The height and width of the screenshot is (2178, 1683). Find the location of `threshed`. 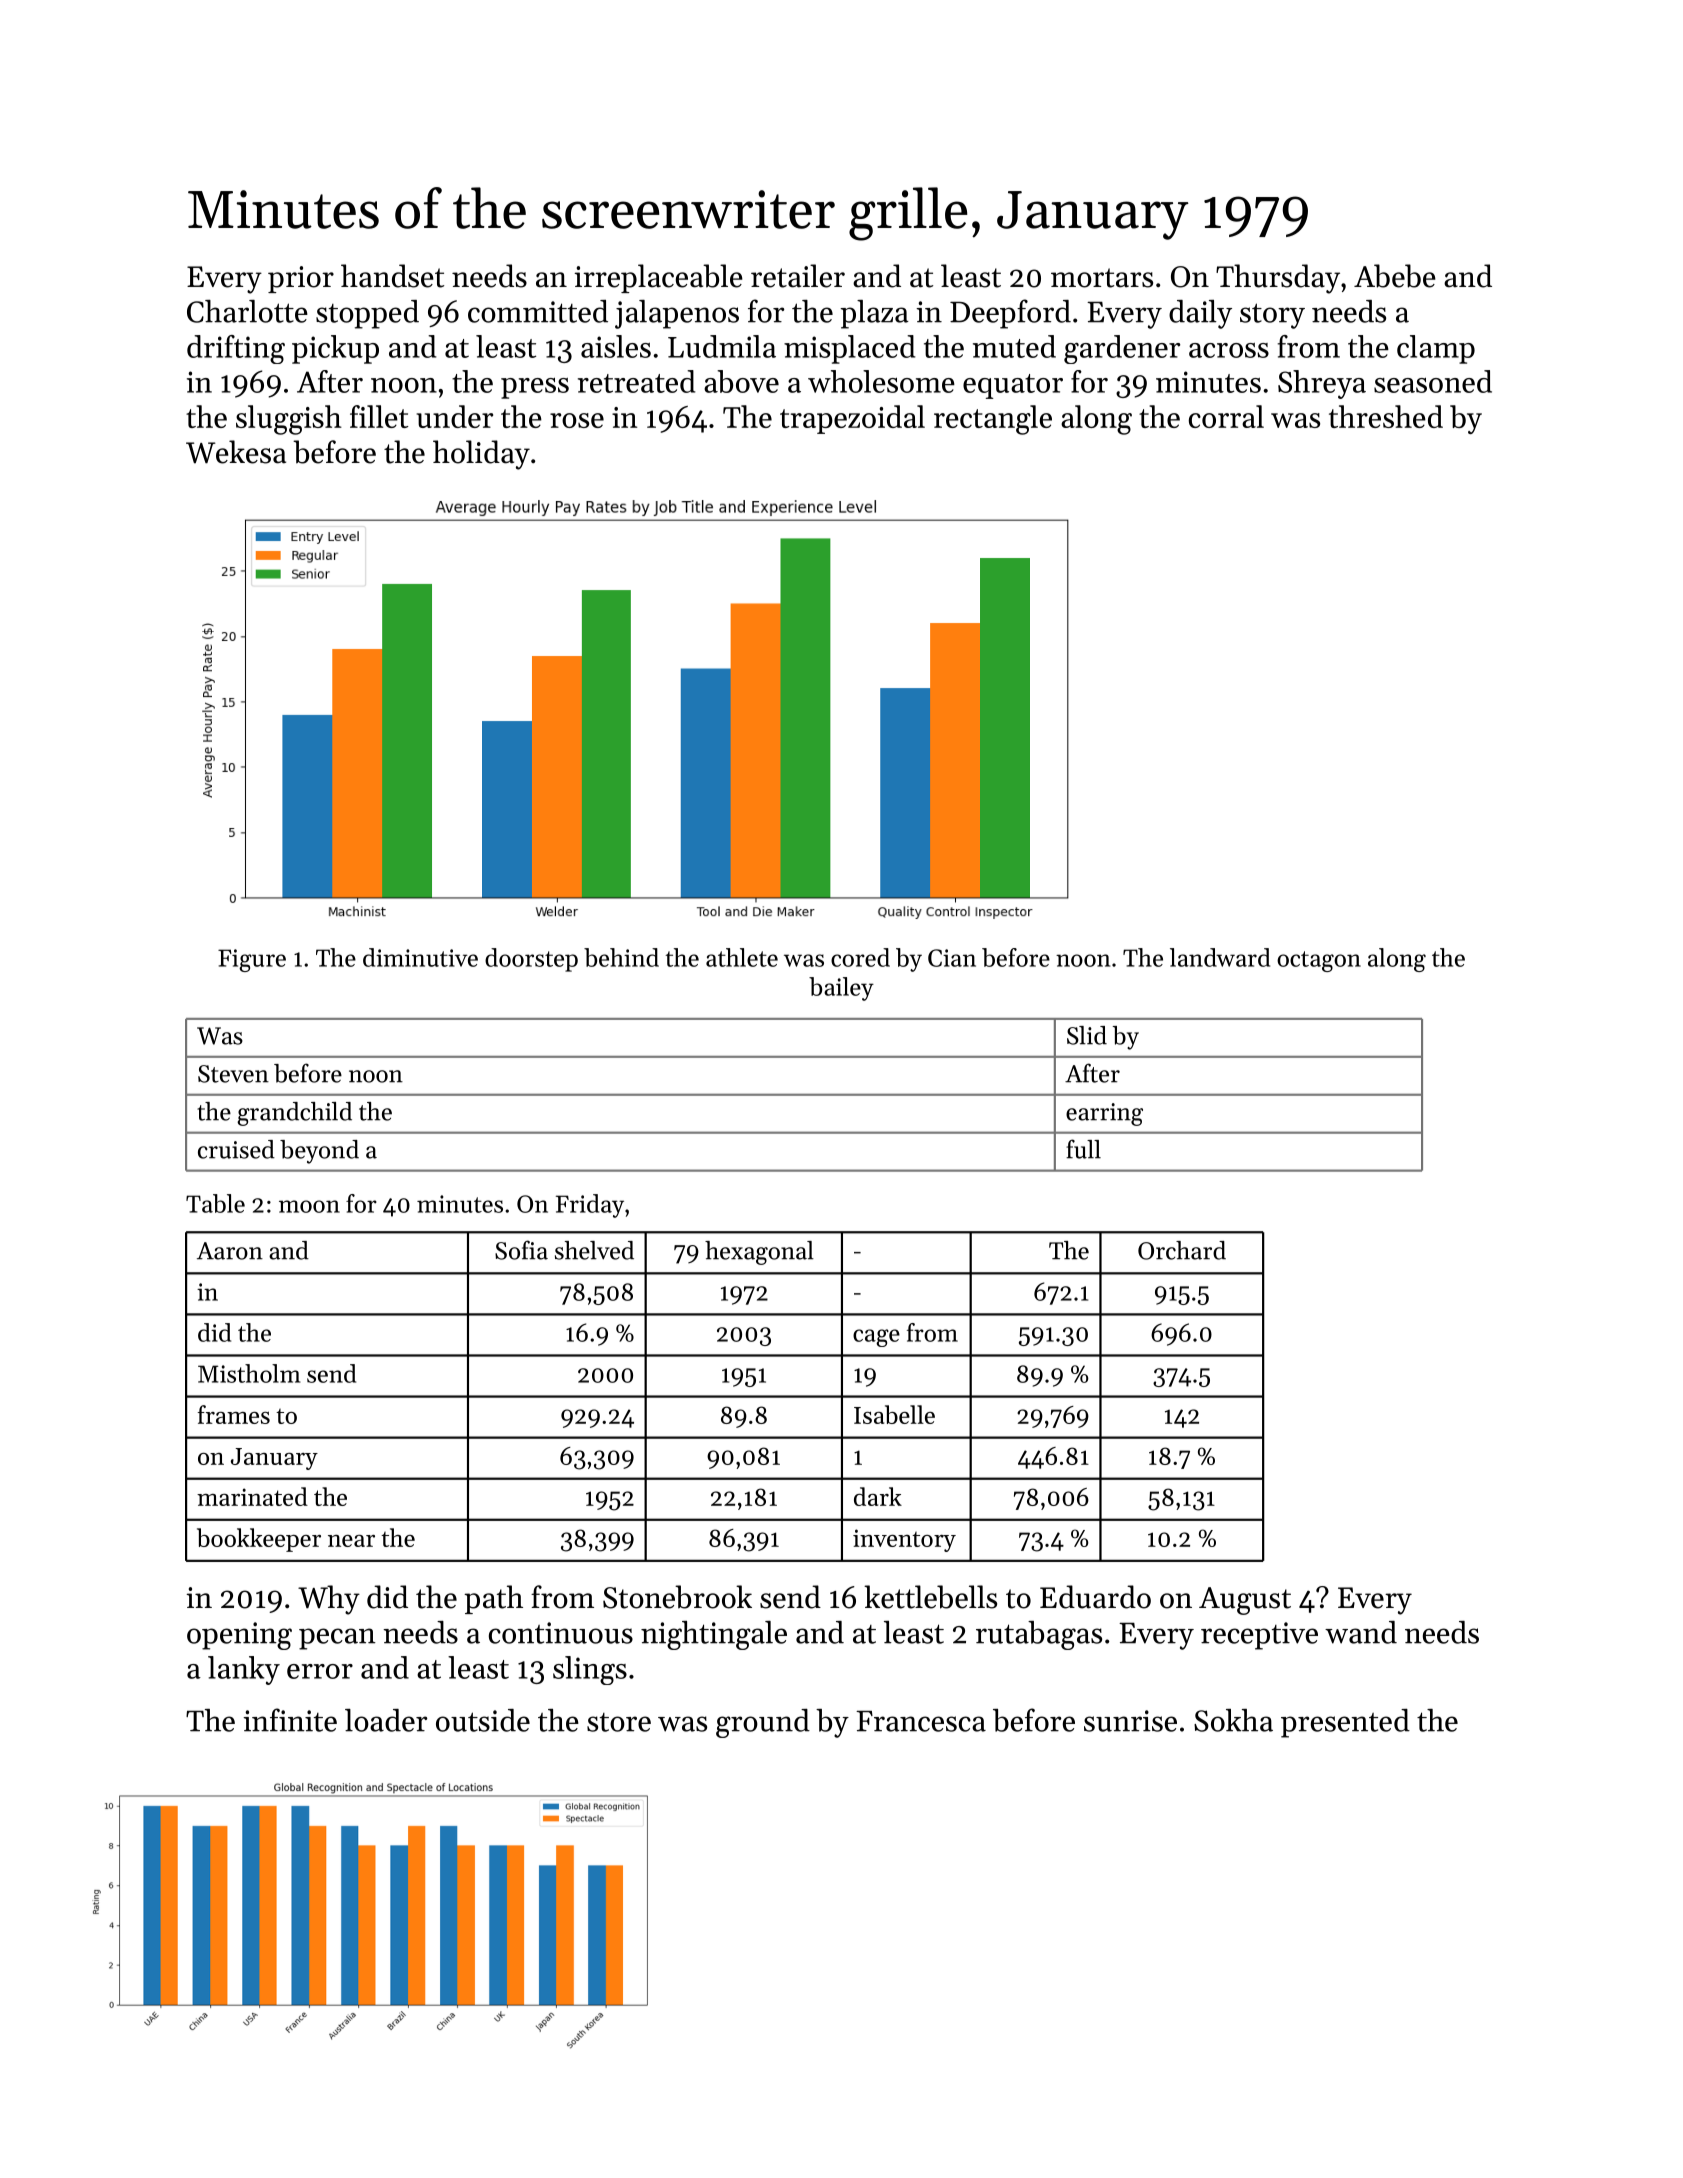

threshed is located at coordinates (1386, 416).
